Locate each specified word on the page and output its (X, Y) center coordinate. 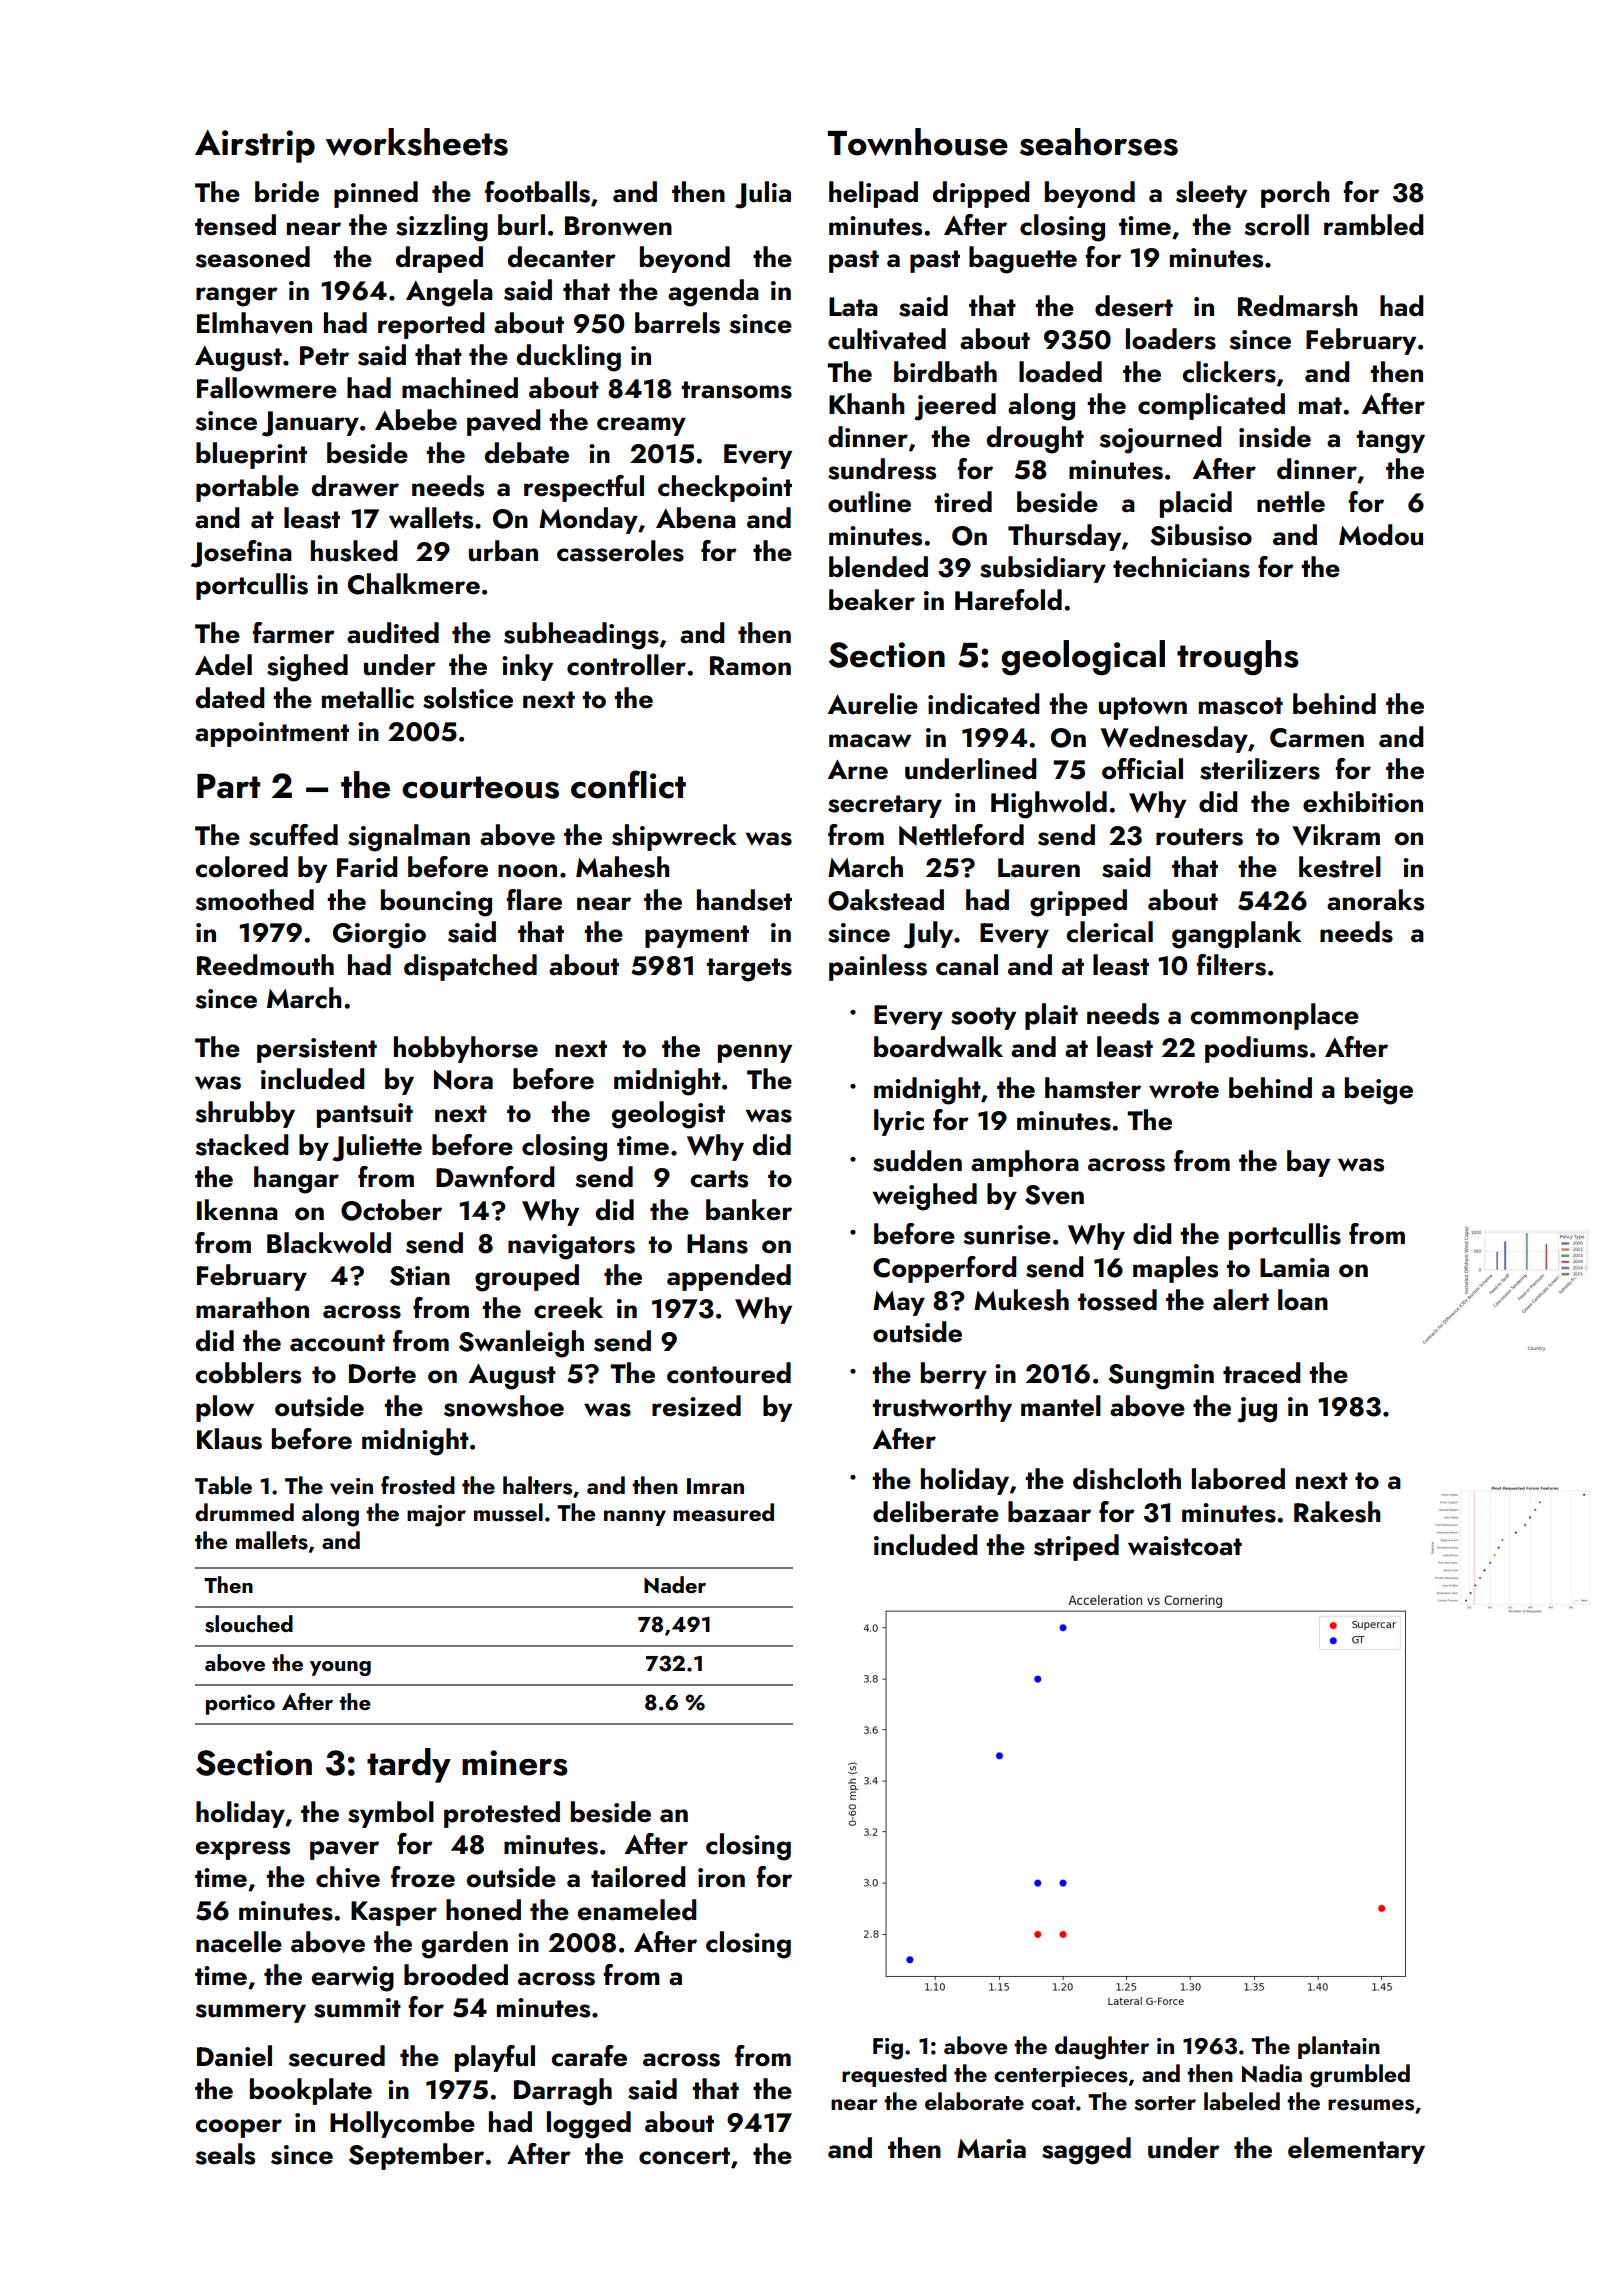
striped (1076, 1547)
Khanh (867, 403)
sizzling (442, 228)
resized (696, 1406)
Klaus (229, 1439)
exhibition (1363, 802)
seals (225, 2154)
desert (1134, 306)
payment (697, 936)
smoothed (255, 900)
